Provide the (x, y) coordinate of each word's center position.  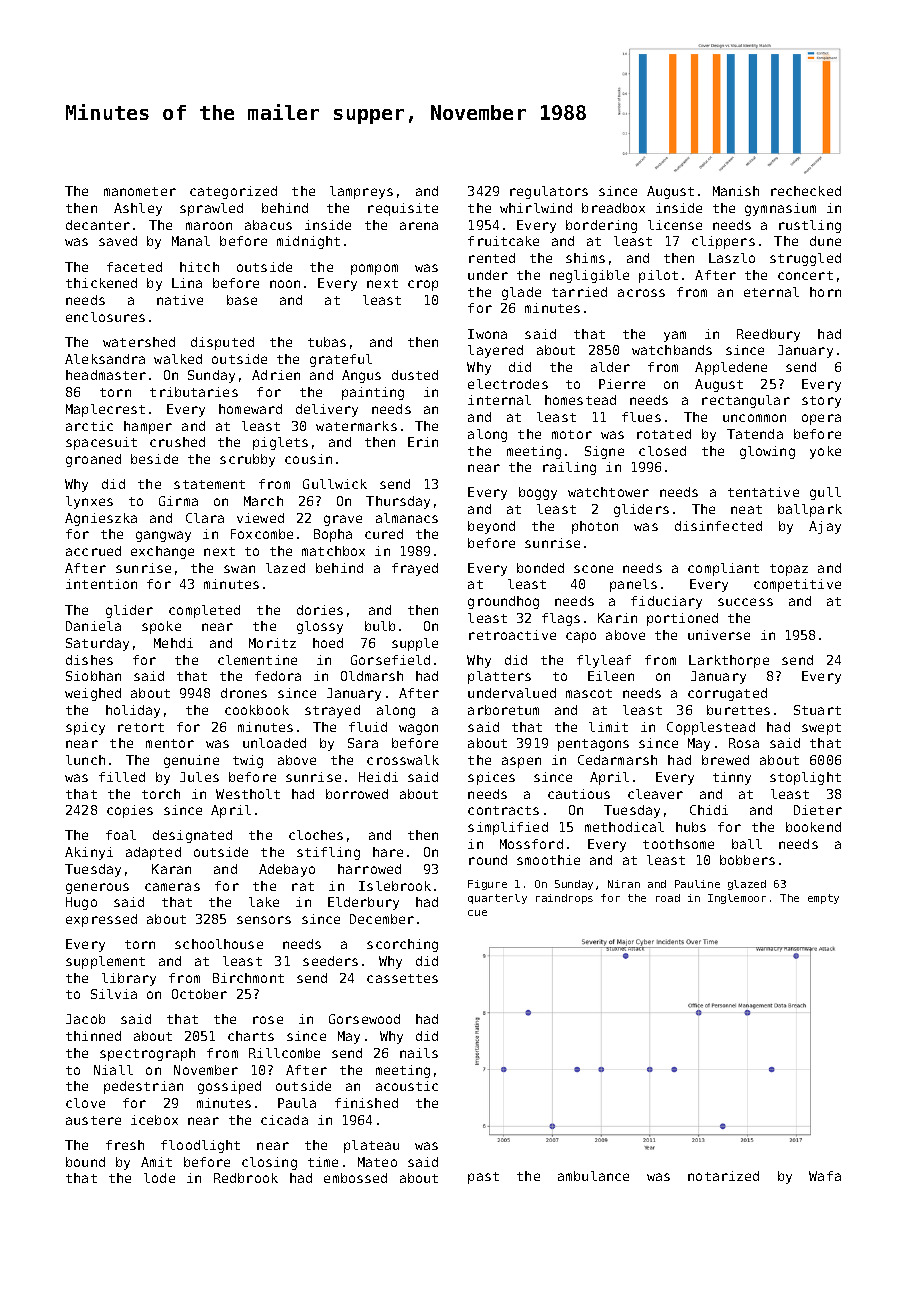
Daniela (93, 626)
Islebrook (395, 886)
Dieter (818, 810)
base (242, 300)
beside (154, 459)
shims (585, 258)
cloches (316, 835)
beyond (491, 527)
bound (85, 1162)
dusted (415, 375)
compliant (723, 569)
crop (423, 285)
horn (825, 292)
